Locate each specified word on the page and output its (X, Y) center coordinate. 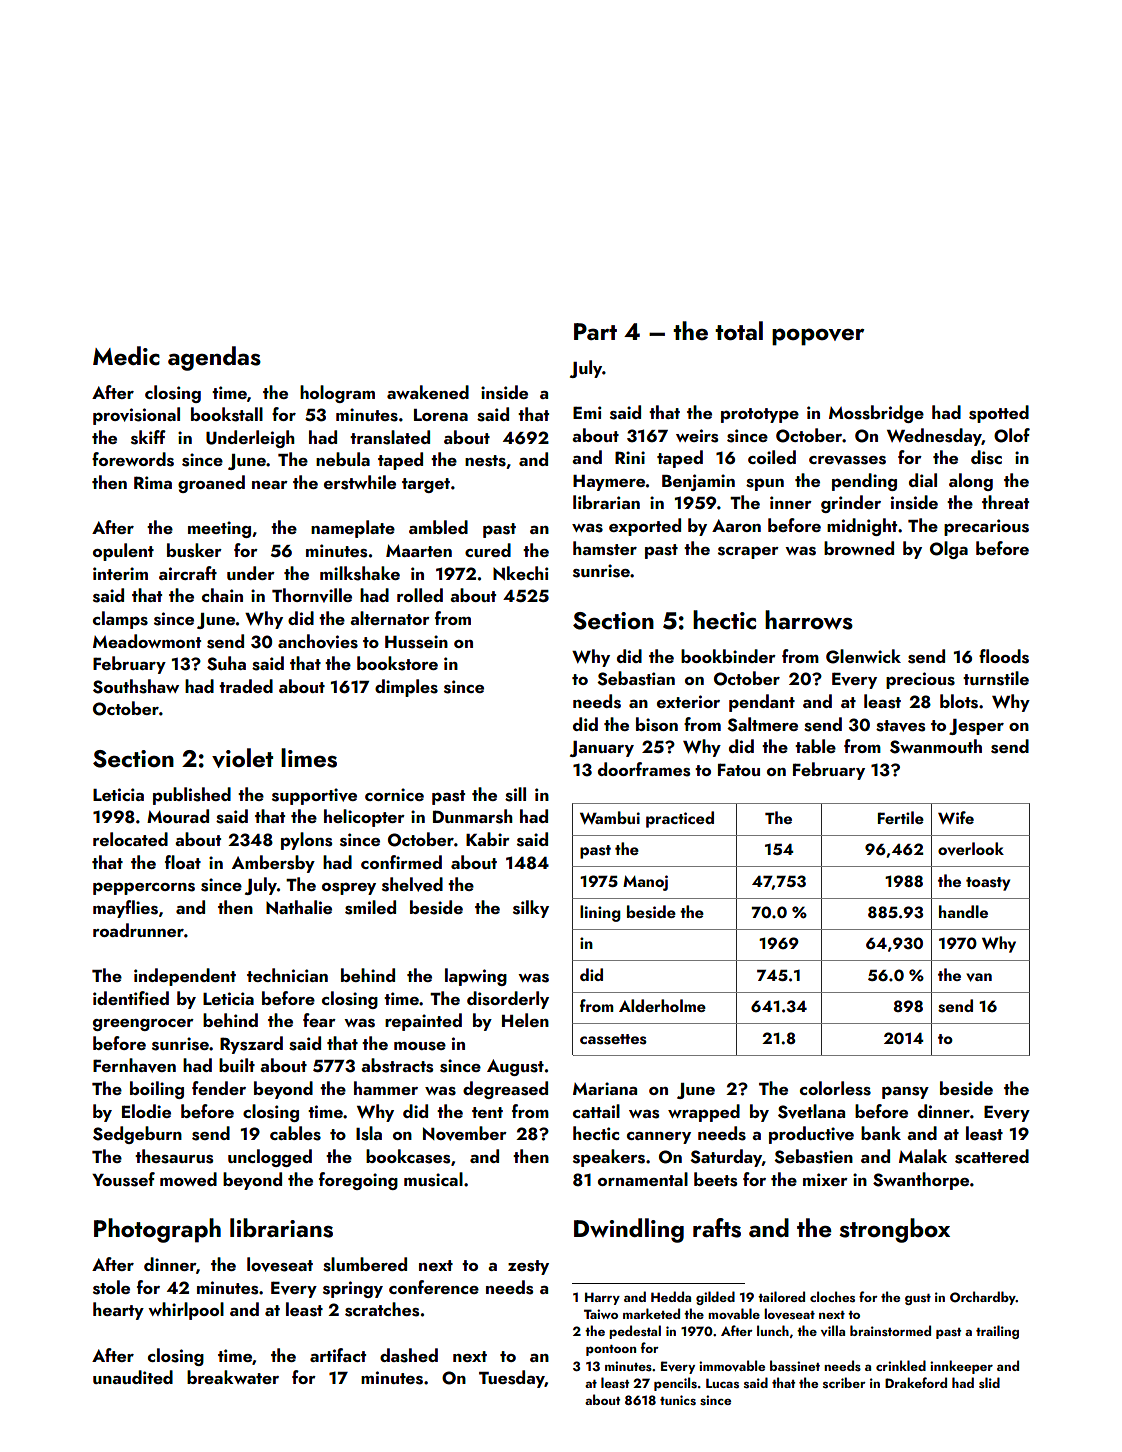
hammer (386, 1088)
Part (595, 331)
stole (111, 1287)
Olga (949, 550)
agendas (214, 358)
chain (222, 595)
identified (131, 998)
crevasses (847, 460)
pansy (905, 1092)
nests (485, 461)
